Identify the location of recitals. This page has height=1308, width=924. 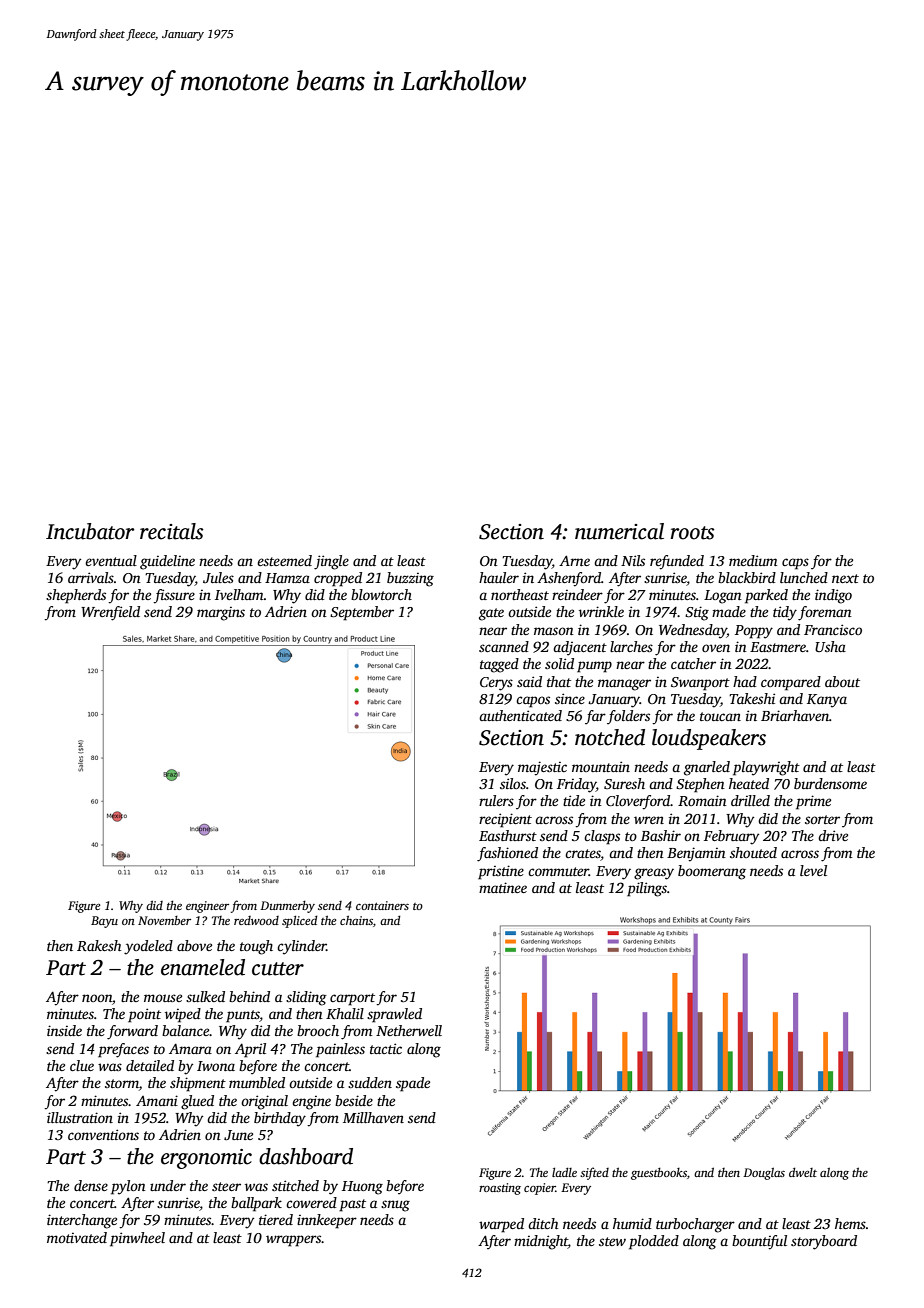
(172, 531).
